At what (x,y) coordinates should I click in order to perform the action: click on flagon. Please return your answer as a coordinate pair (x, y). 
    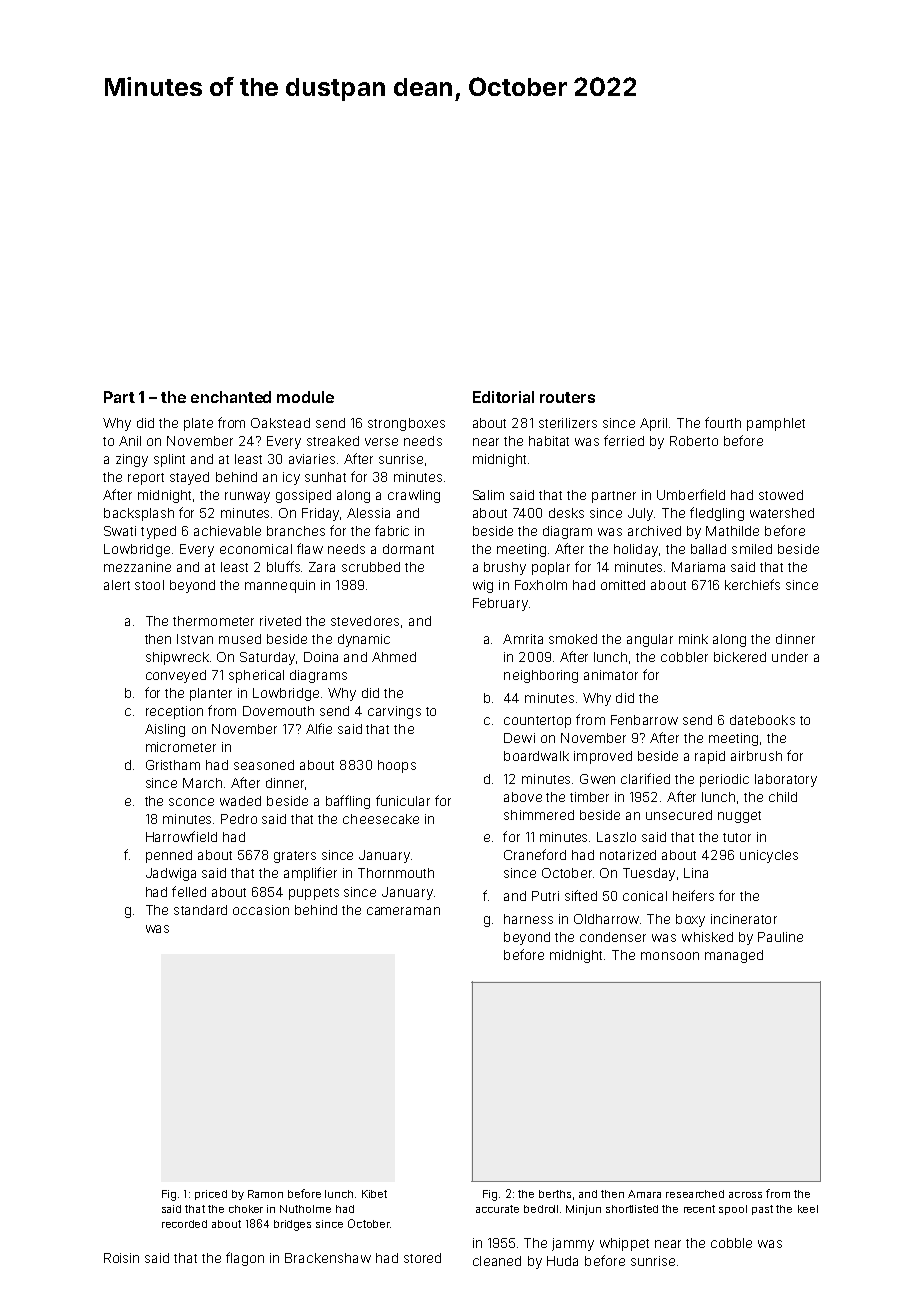
    Looking at the image, I should click on (245, 1259).
